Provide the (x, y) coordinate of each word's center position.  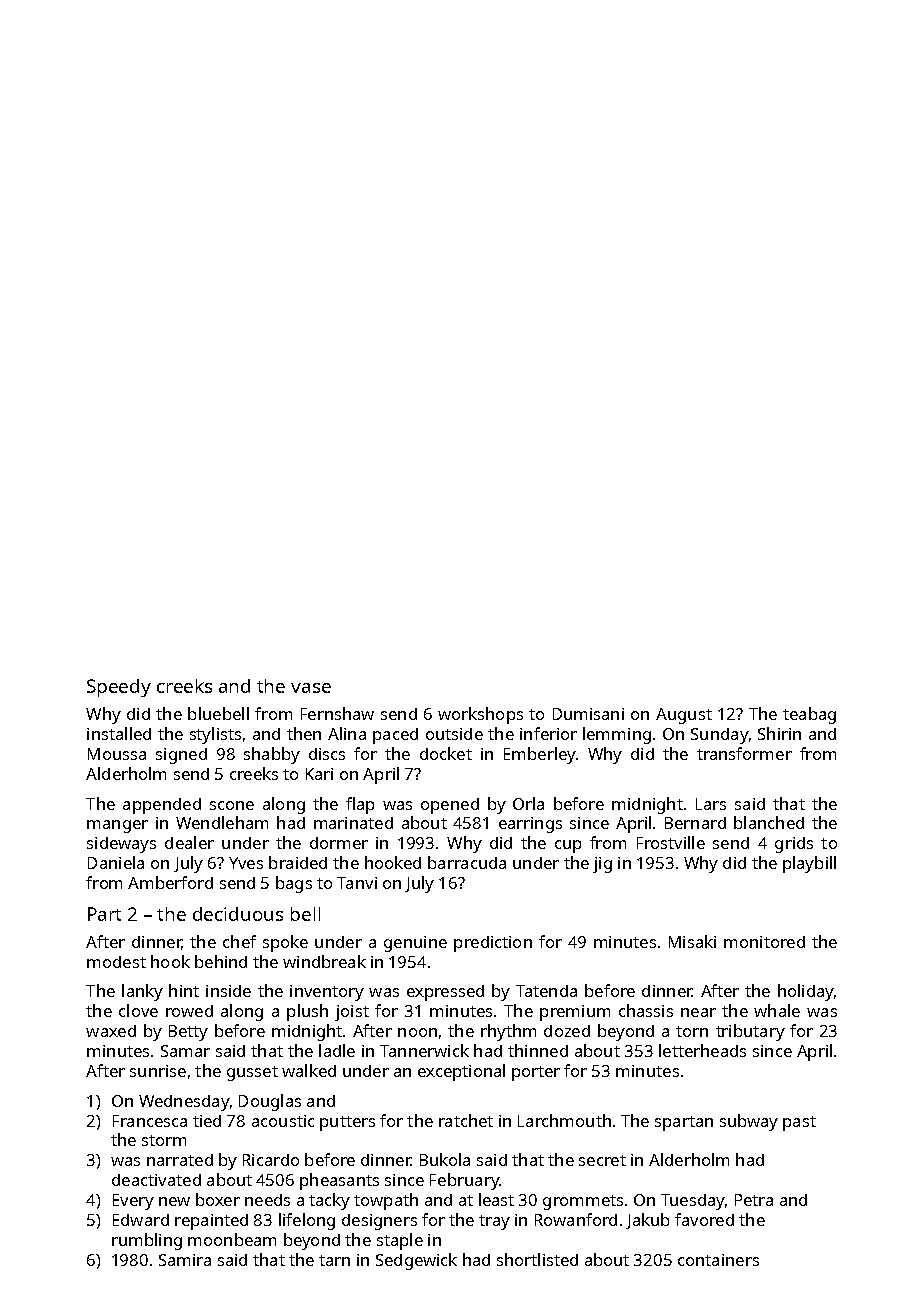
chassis (646, 1010)
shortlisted (537, 1259)
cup (568, 846)
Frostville (671, 842)
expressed (445, 993)
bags (294, 884)
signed (181, 756)
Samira (185, 1260)
